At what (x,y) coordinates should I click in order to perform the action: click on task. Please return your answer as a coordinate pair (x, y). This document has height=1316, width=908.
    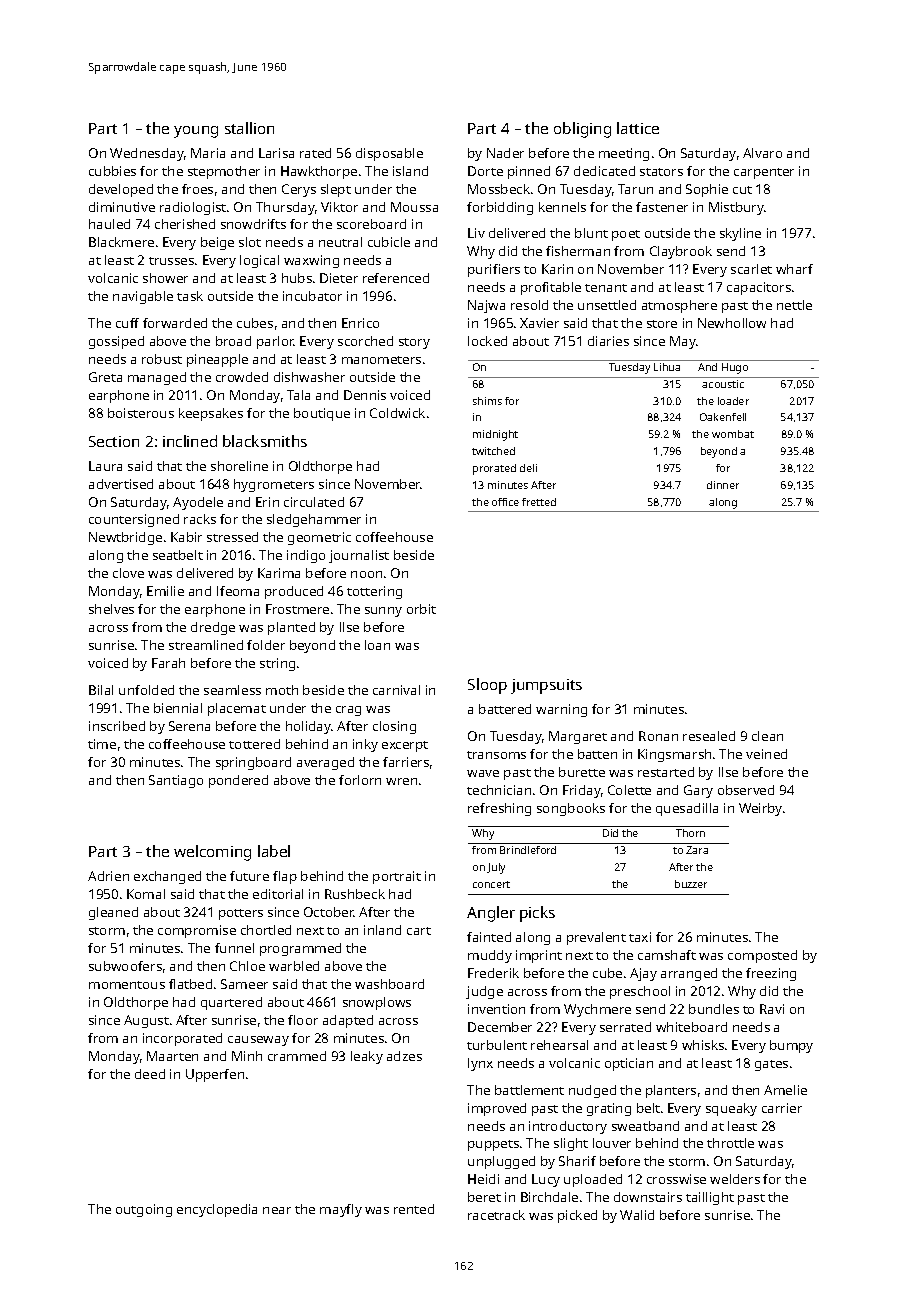
    Looking at the image, I should click on (190, 296).
